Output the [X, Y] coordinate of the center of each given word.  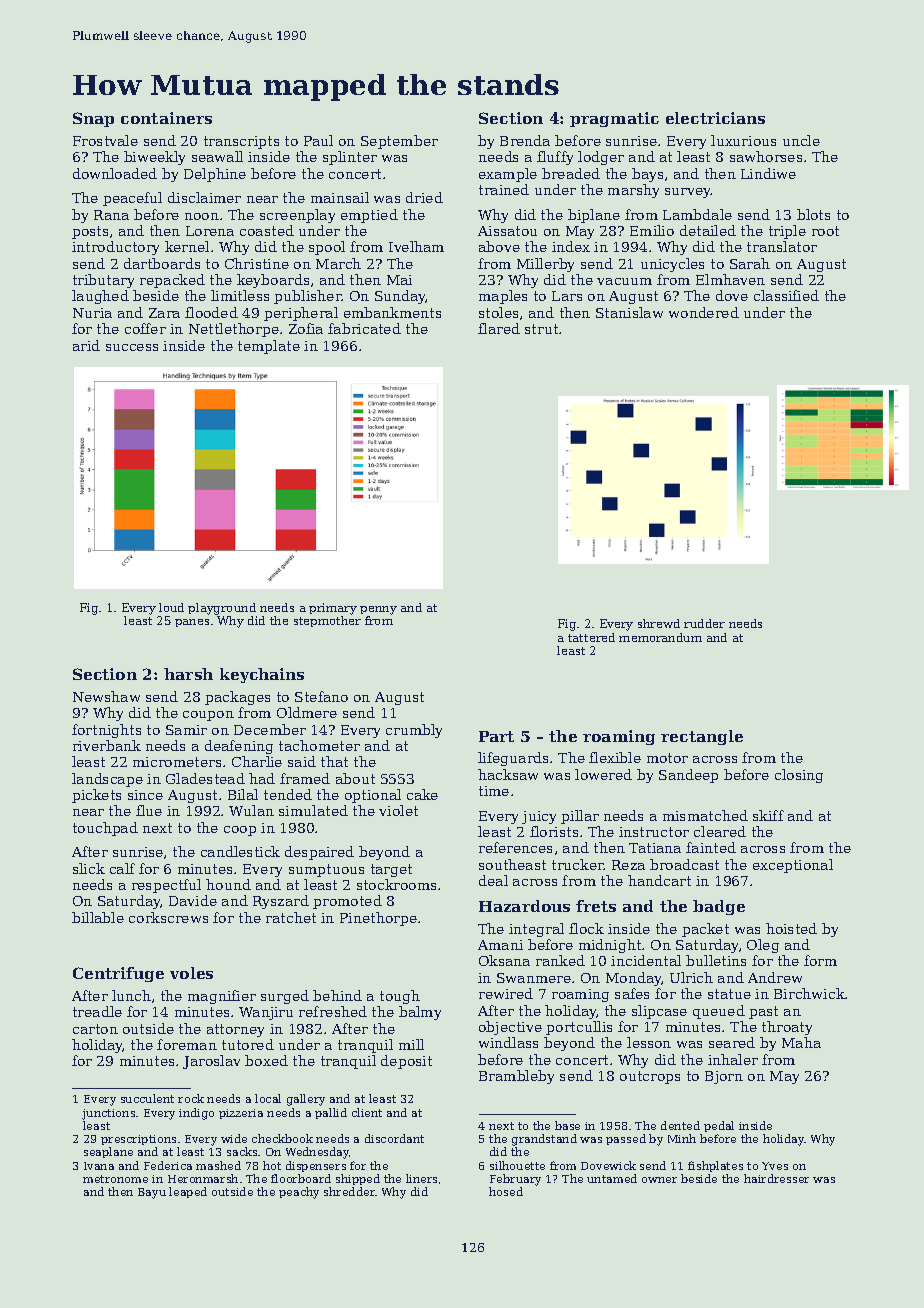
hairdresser [776, 1178]
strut [541, 329]
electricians [715, 118]
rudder [704, 623]
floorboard [301, 1178]
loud [171, 607]
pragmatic [614, 119]
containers [166, 118]
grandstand [544, 1140]
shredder [349, 1191]
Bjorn [724, 1077]
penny [378, 610]
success [132, 347]
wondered [704, 312]
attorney [235, 1030]
